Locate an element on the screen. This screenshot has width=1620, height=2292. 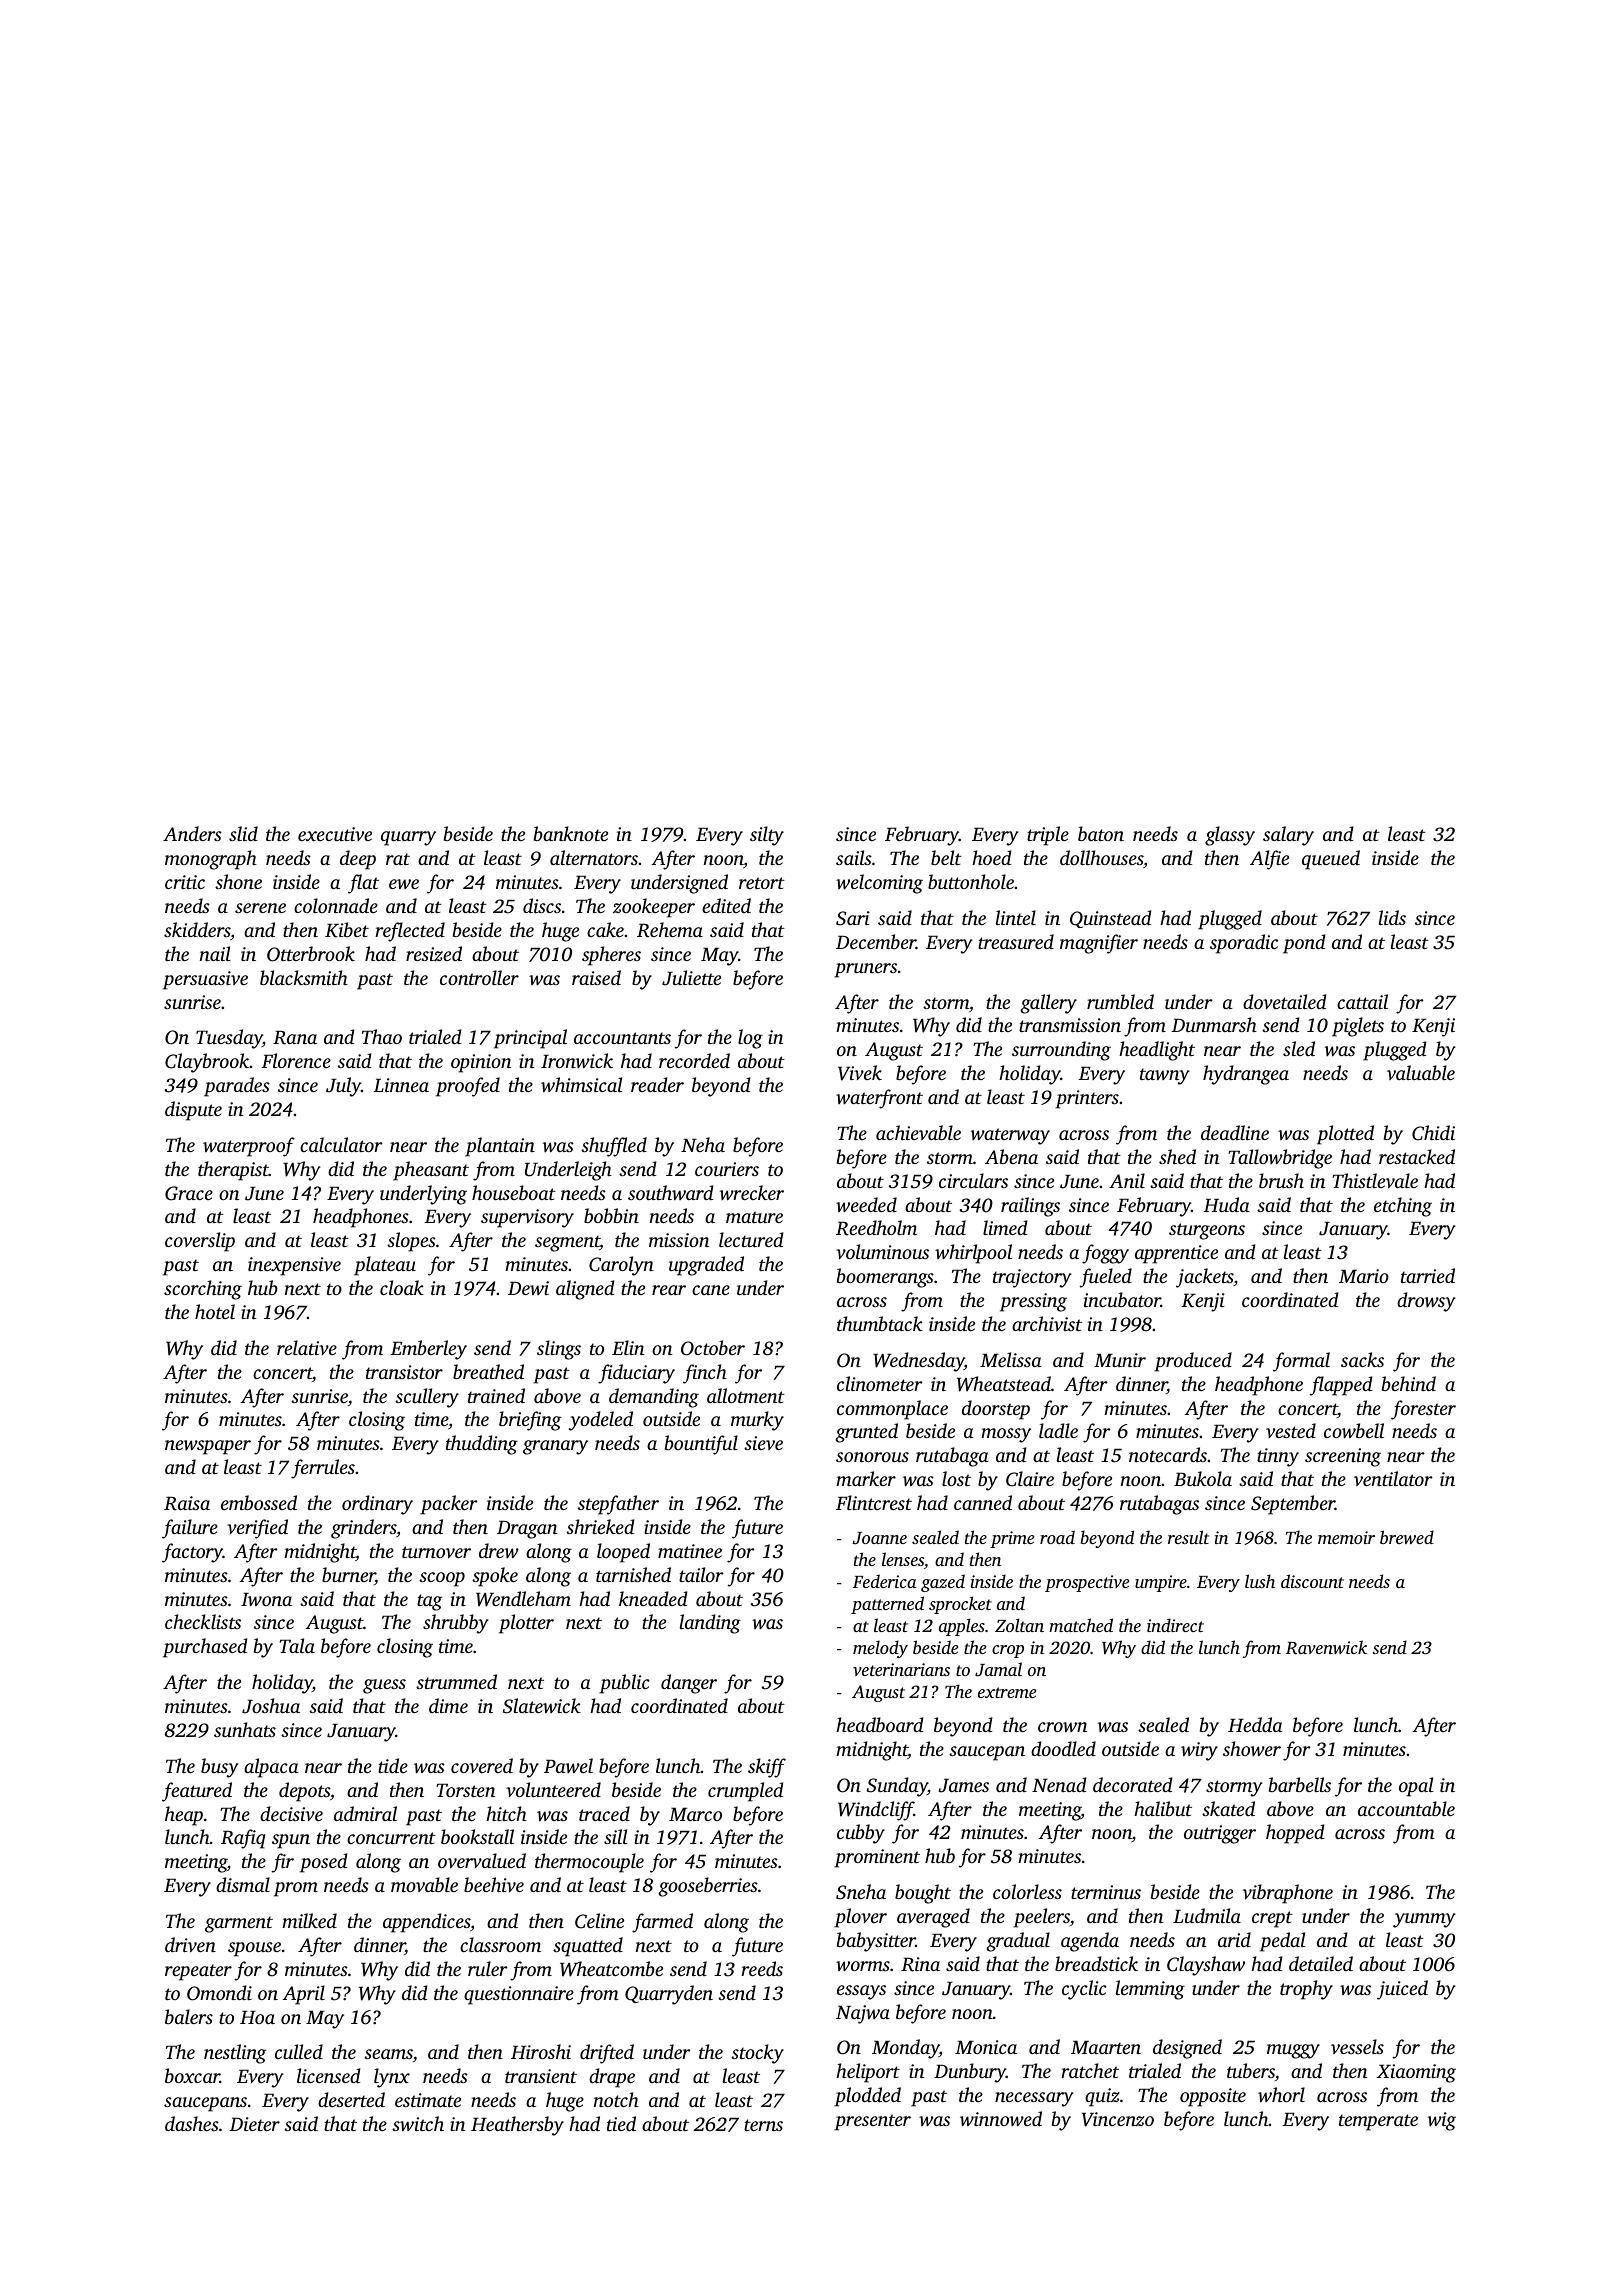
Claybrook is located at coordinates (207, 1063).
